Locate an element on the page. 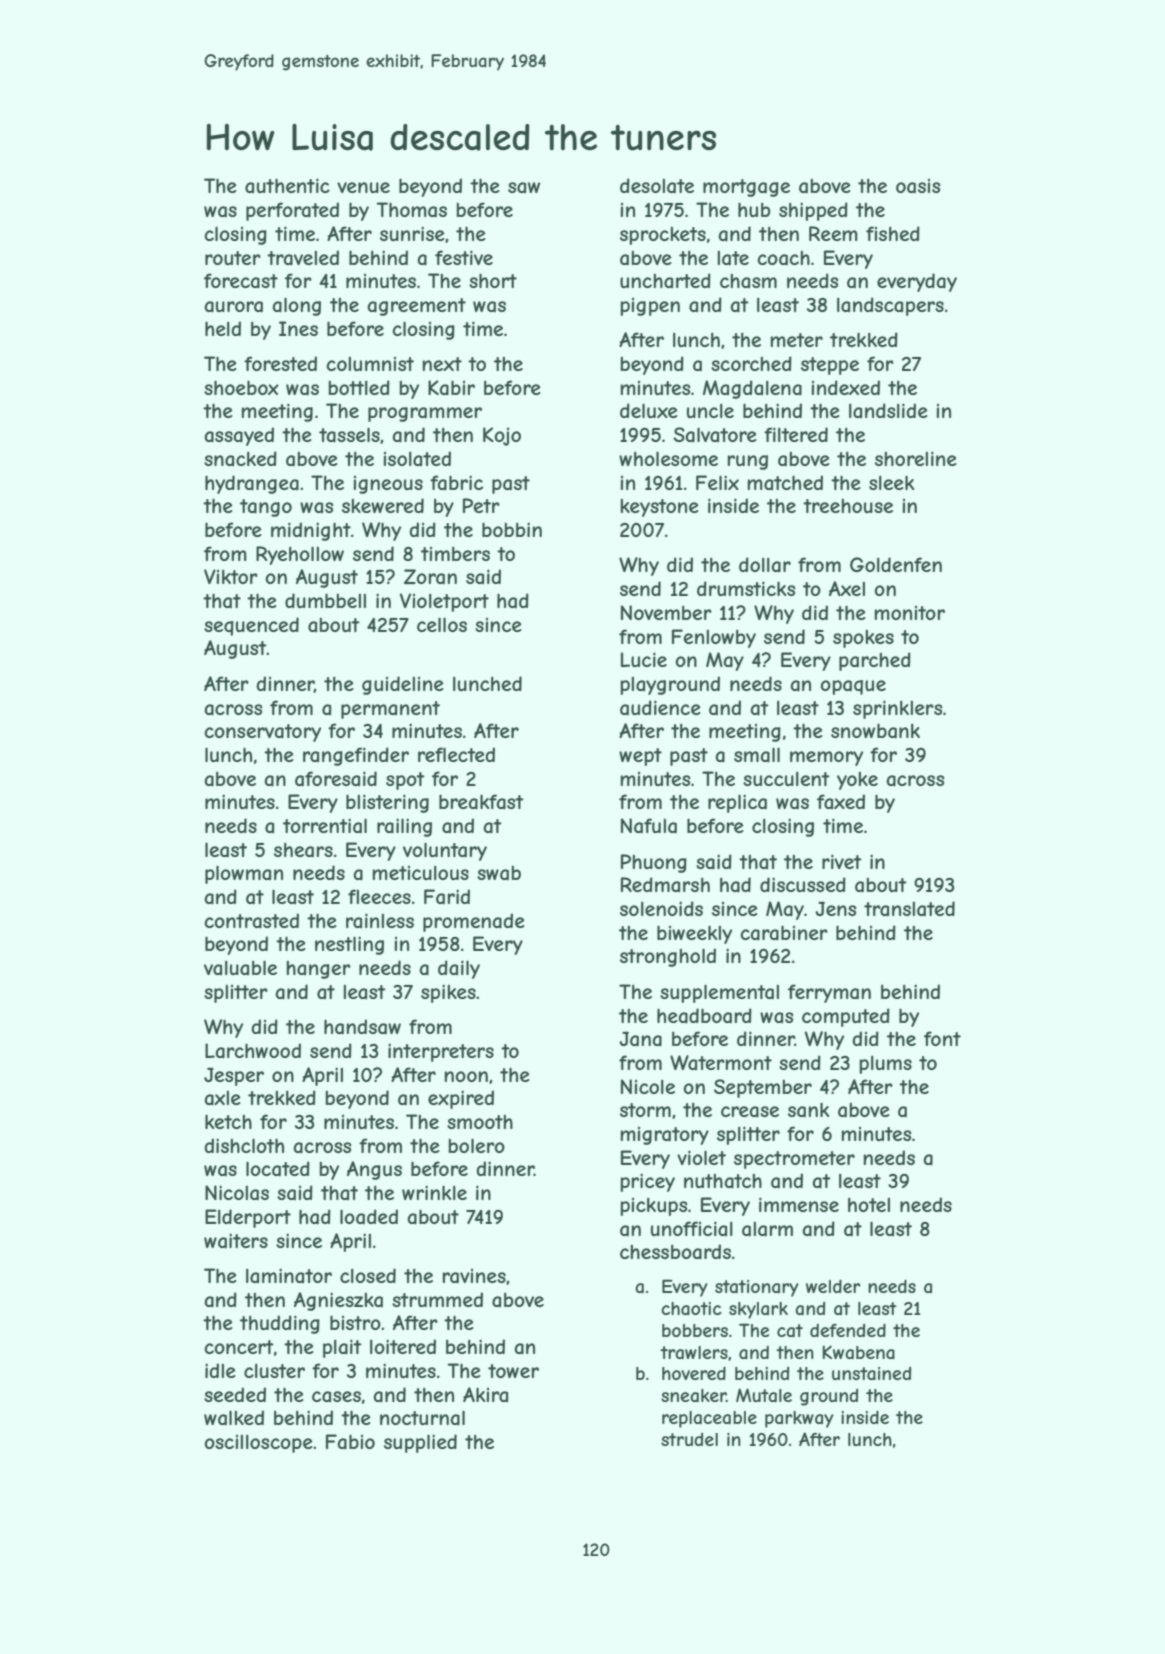 Image resolution: width=1165 pixels, height=1654 pixels. sequenced is located at coordinates (251, 626).
